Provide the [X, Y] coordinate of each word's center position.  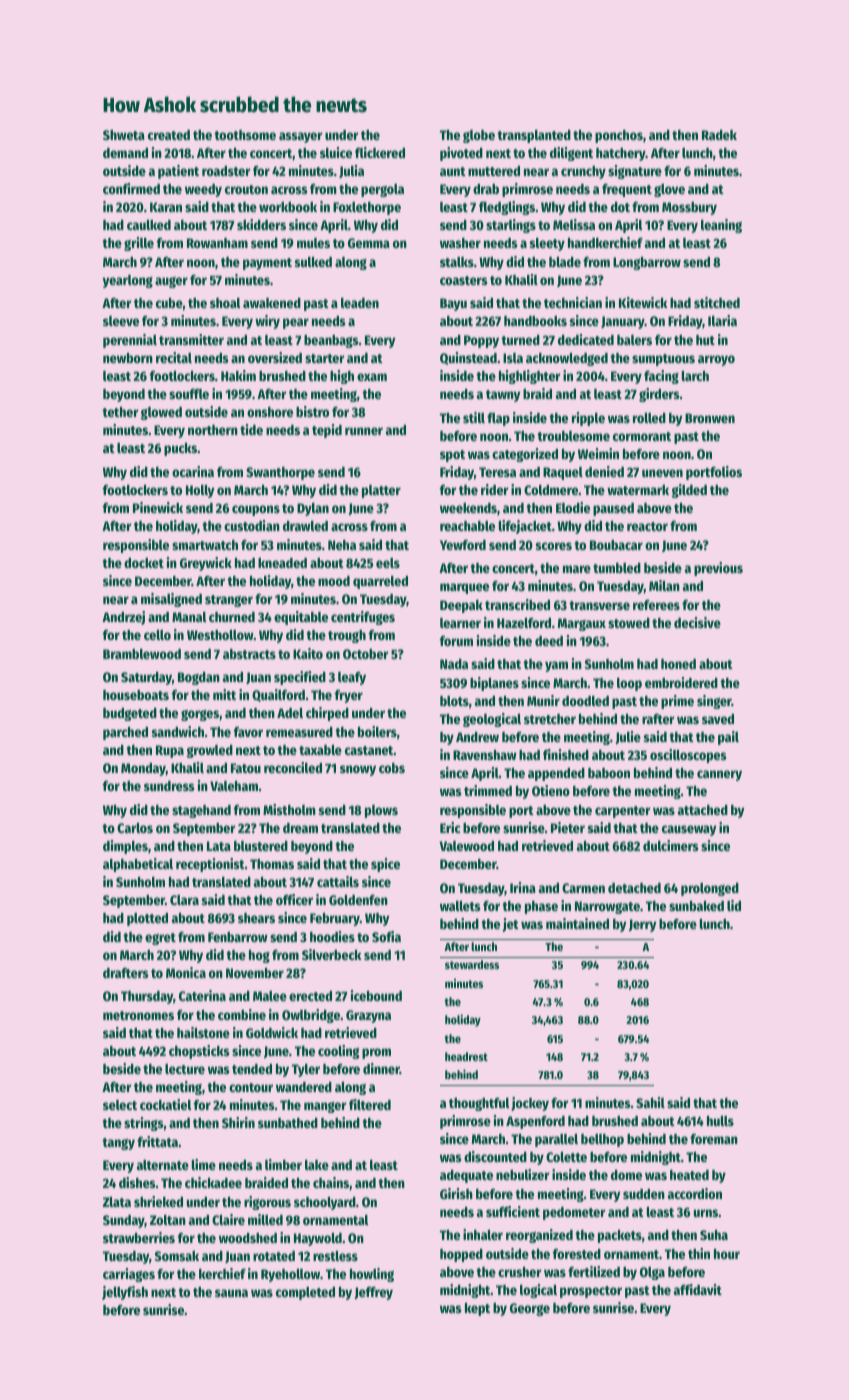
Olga [652, 1273]
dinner [381, 1068]
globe [479, 136]
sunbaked [696, 906]
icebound [376, 995]
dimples [125, 847]
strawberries [139, 1237]
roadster [226, 171]
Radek [719, 134]
